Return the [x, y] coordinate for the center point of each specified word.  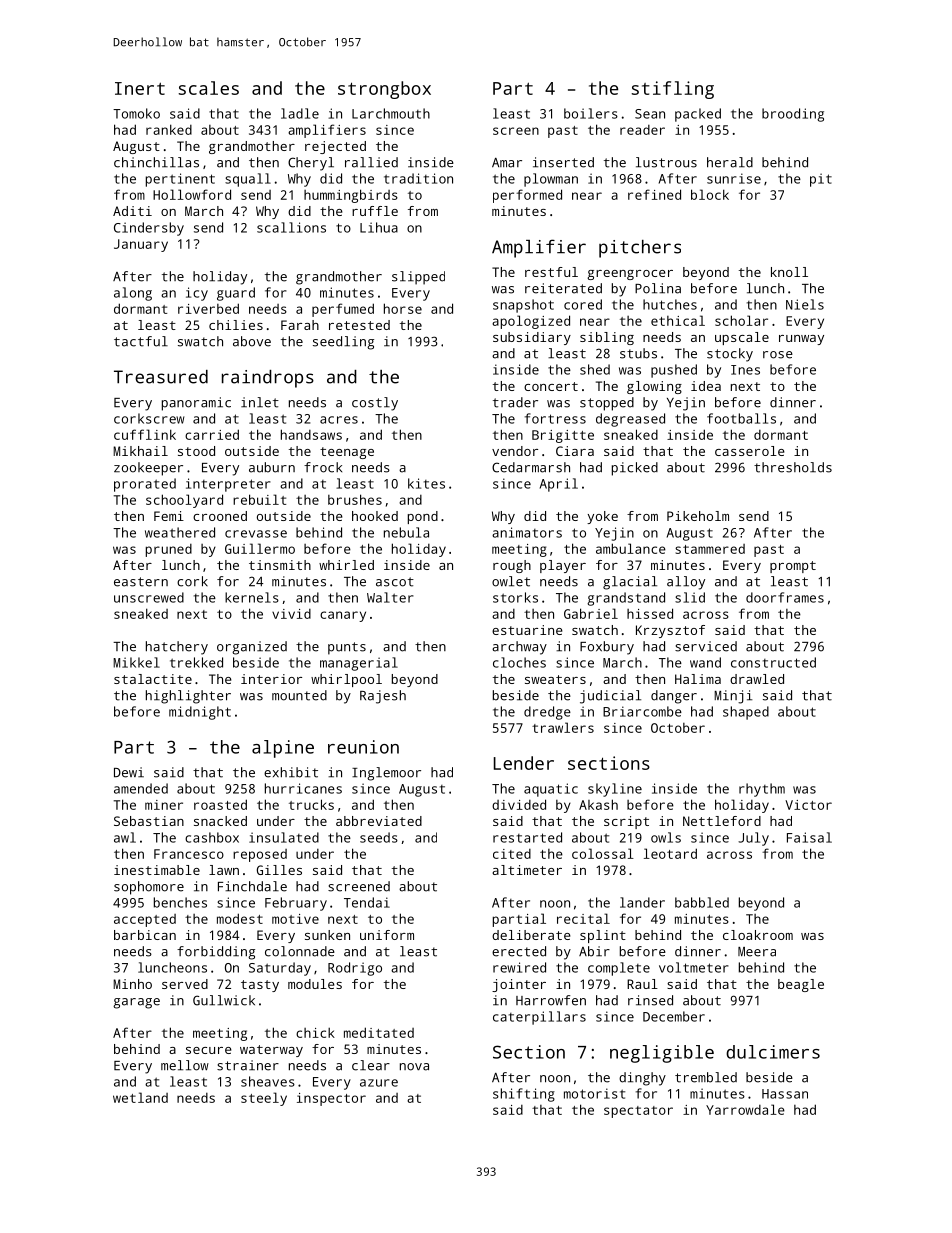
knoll [789, 272]
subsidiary [532, 338]
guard [236, 294]
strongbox [384, 90]
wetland [140, 1097]
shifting [524, 1095]
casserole [750, 451]
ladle [300, 113]
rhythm [762, 790]
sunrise [734, 178]
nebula [406, 532]
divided [519, 804]
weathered [180, 532]
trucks [311, 804]
